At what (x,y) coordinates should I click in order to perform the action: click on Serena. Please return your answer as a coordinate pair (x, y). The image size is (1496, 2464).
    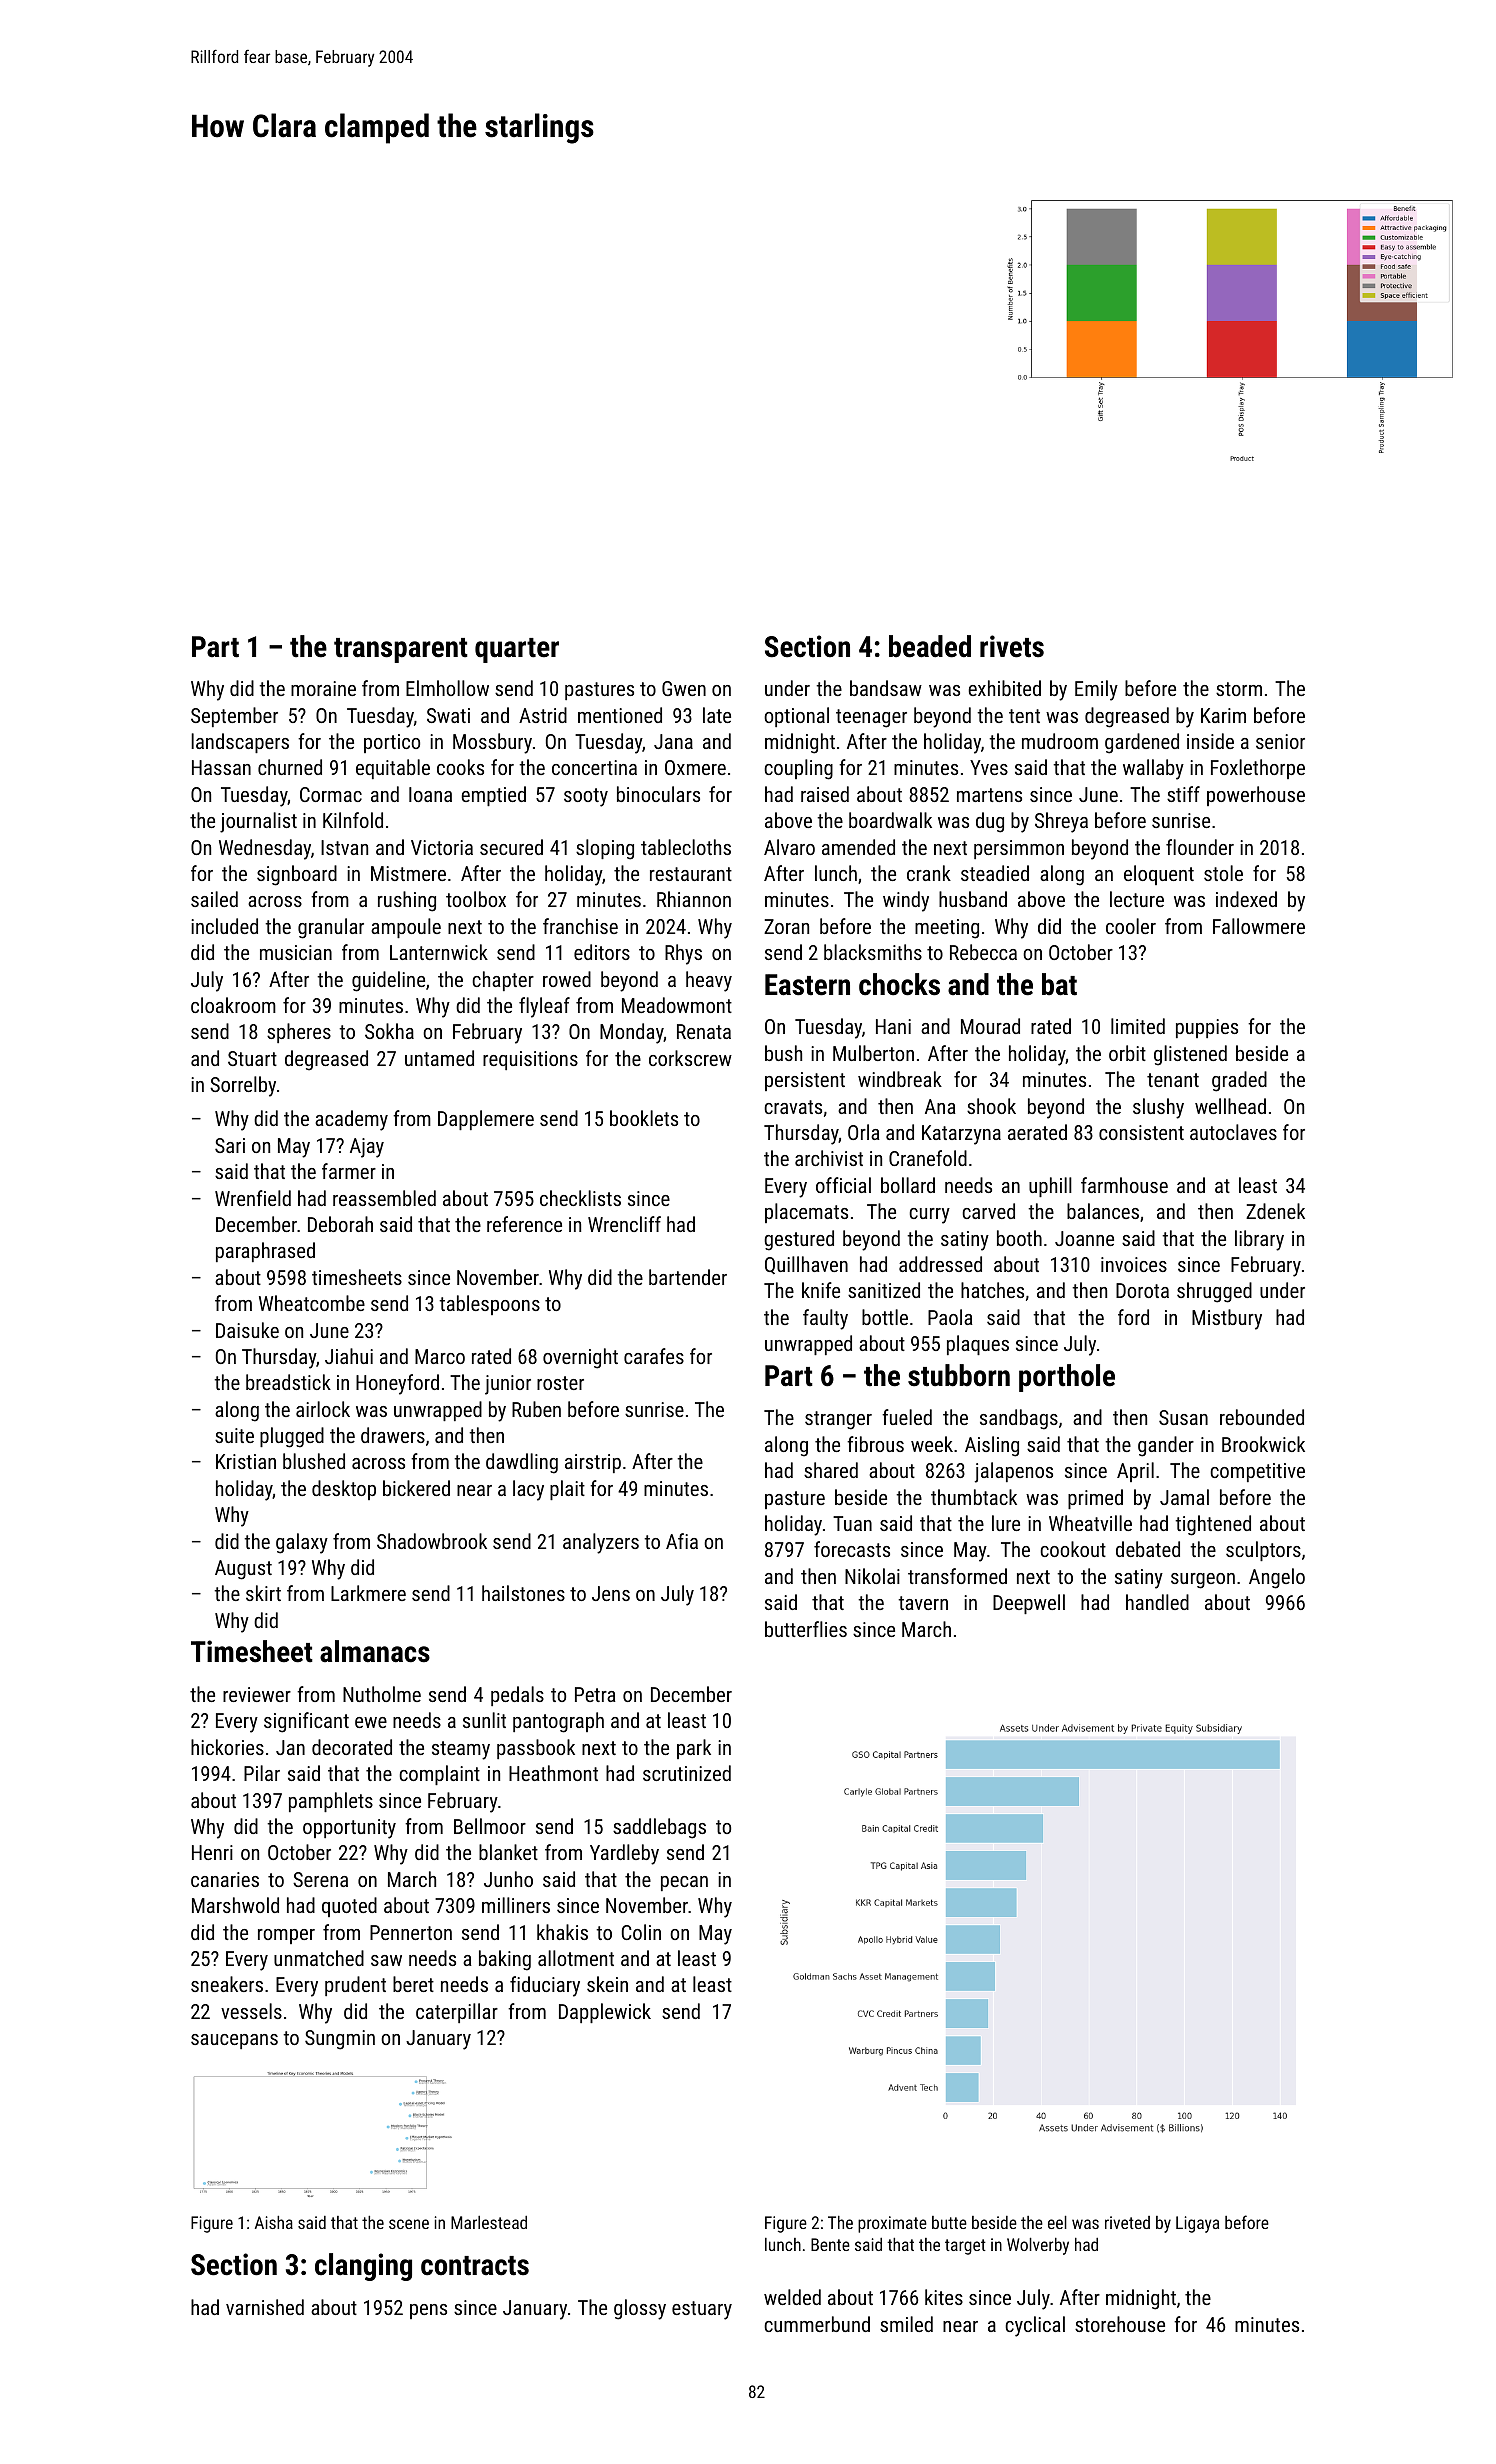
    Looking at the image, I should click on (320, 1879).
